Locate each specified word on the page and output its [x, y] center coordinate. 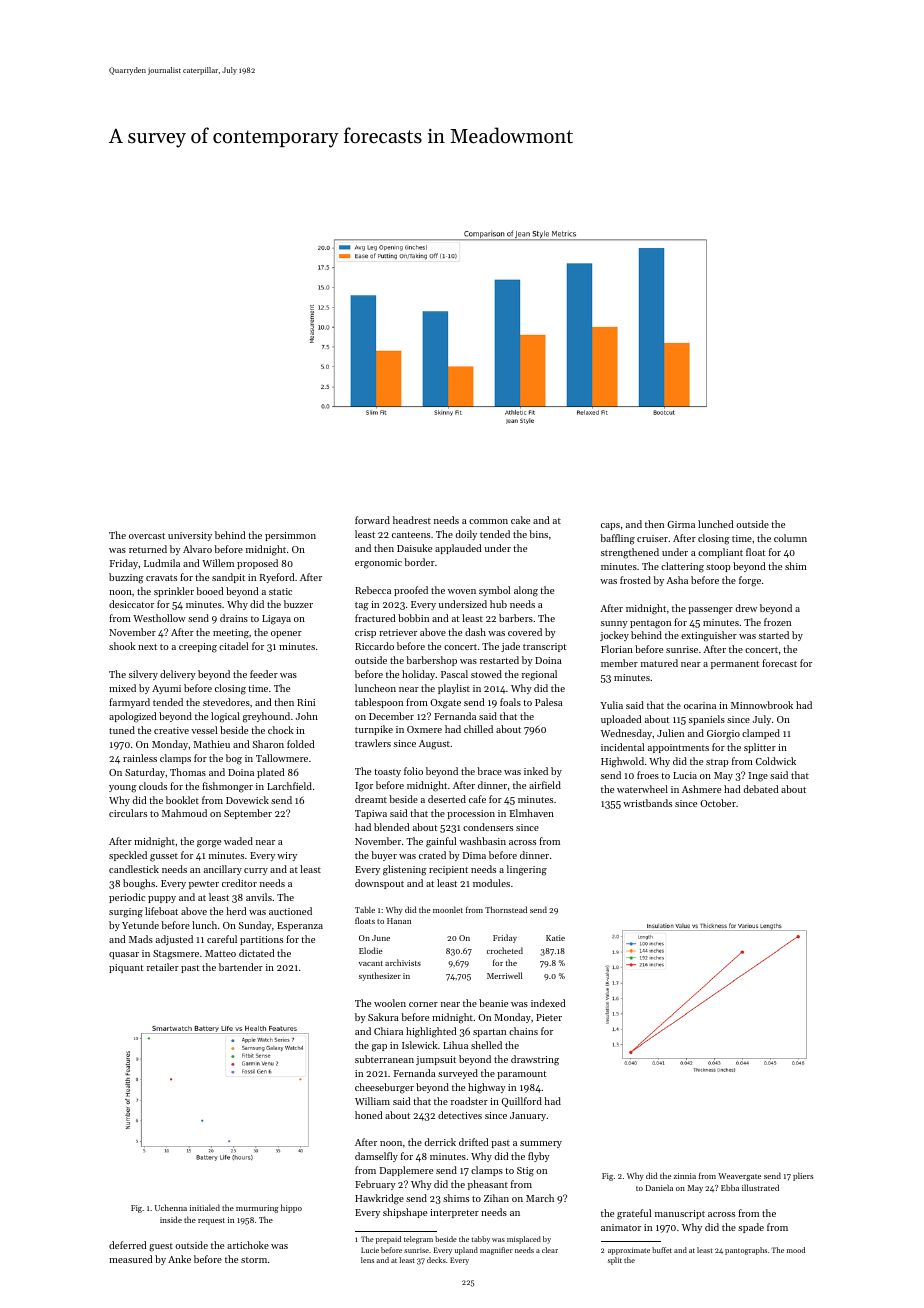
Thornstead [506, 909]
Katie [555, 938]
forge [750, 581]
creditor [239, 883]
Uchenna [171, 1207]
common [488, 521]
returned [148, 549]
